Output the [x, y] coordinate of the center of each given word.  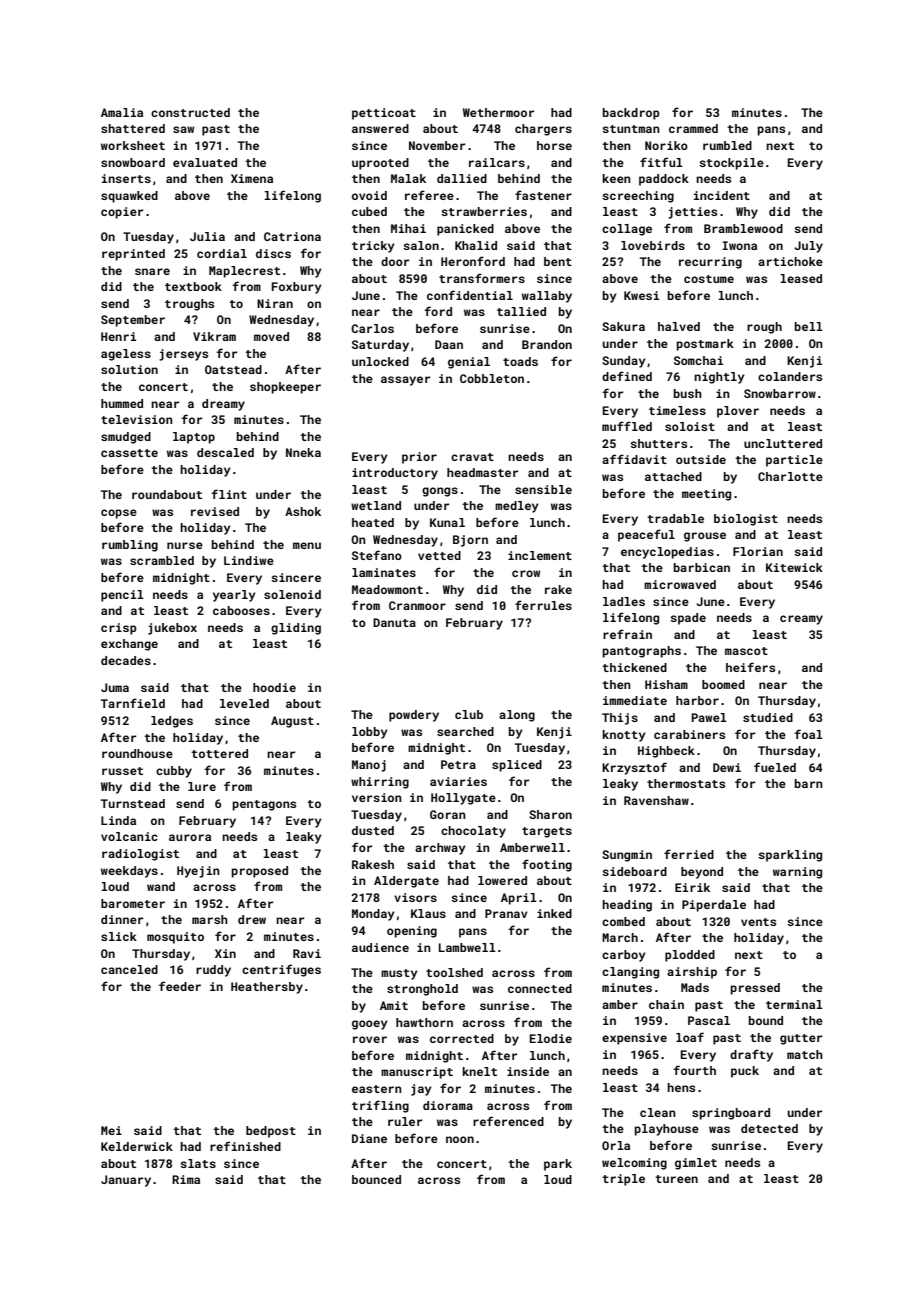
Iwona [739, 245]
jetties [692, 213]
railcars [497, 162]
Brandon [547, 344]
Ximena [252, 178]
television [137, 419]
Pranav [506, 913]
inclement [540, 555]
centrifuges [281, 970]
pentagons [264, 805]
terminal [794, 1004]
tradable [675, 518]
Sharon [550, 814]
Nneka [303, 452]
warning [797, 873]
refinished [245, 1146]
